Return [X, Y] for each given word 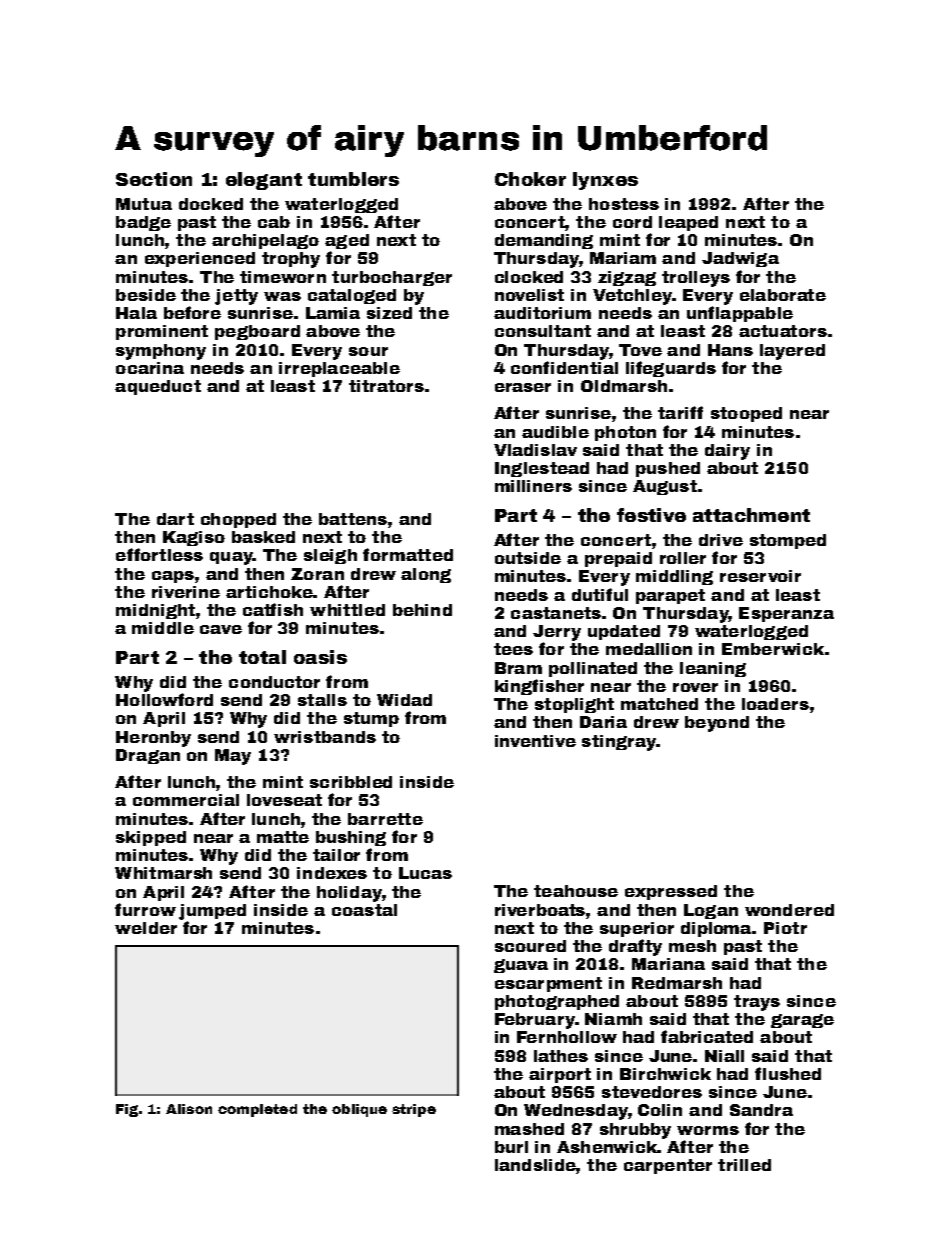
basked [263, 537]
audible [555, 432]
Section [154, 179]
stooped [746, 414]
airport [560, 1075]
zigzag [627, 278]
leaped [688, 223]
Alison [189, 1109]
